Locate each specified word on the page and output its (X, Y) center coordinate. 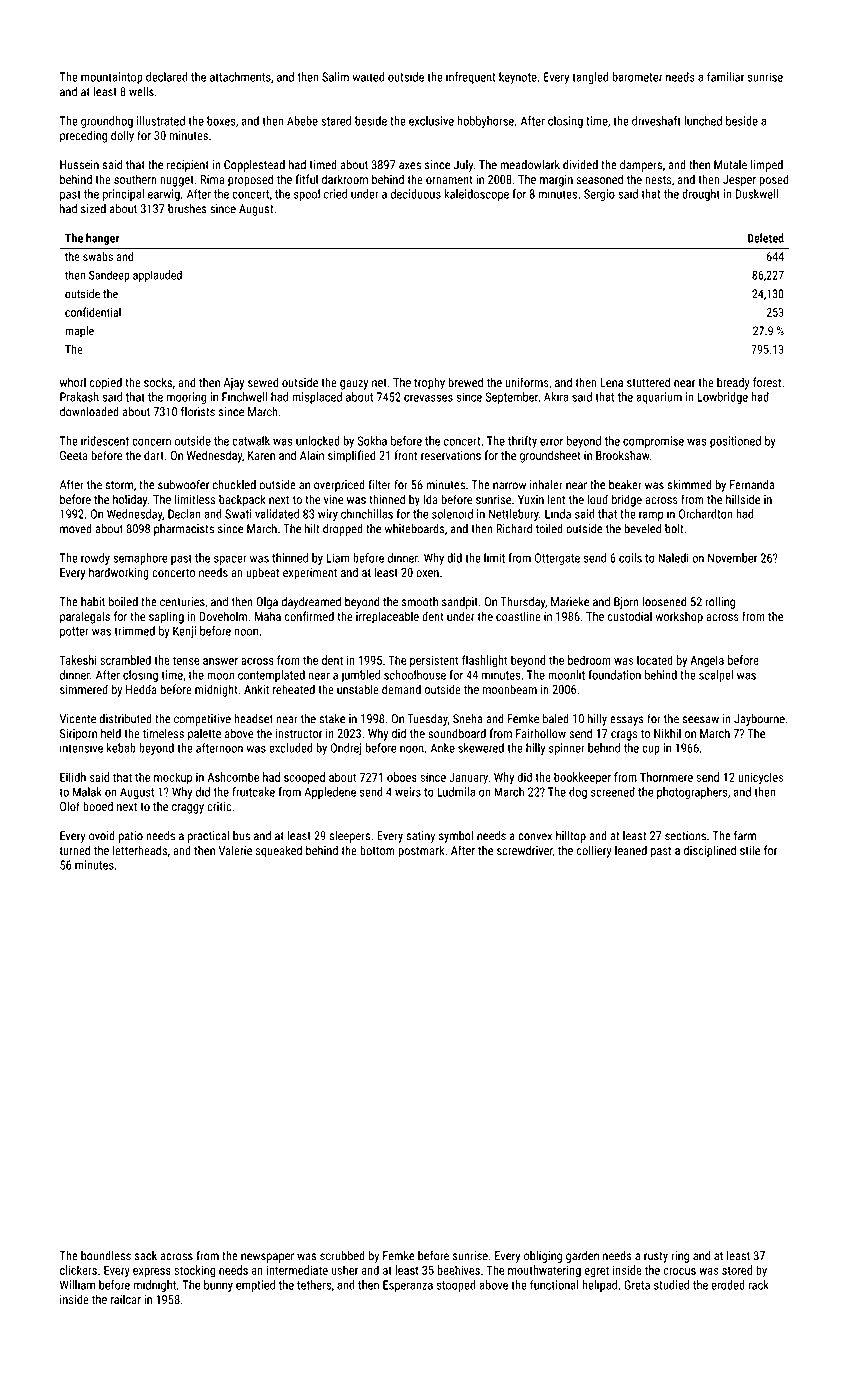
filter (379, 484)
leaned (631, 850)
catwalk (251, 441)
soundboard (457, 733)
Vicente (78, 719)
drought (701, 195)
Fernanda (752, 485)
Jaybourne (759, 720)
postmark (421, 851)
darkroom (345, 179)
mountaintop (112, 78)
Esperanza (408, 1286)
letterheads (140, 850)
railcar (126, 1299)
